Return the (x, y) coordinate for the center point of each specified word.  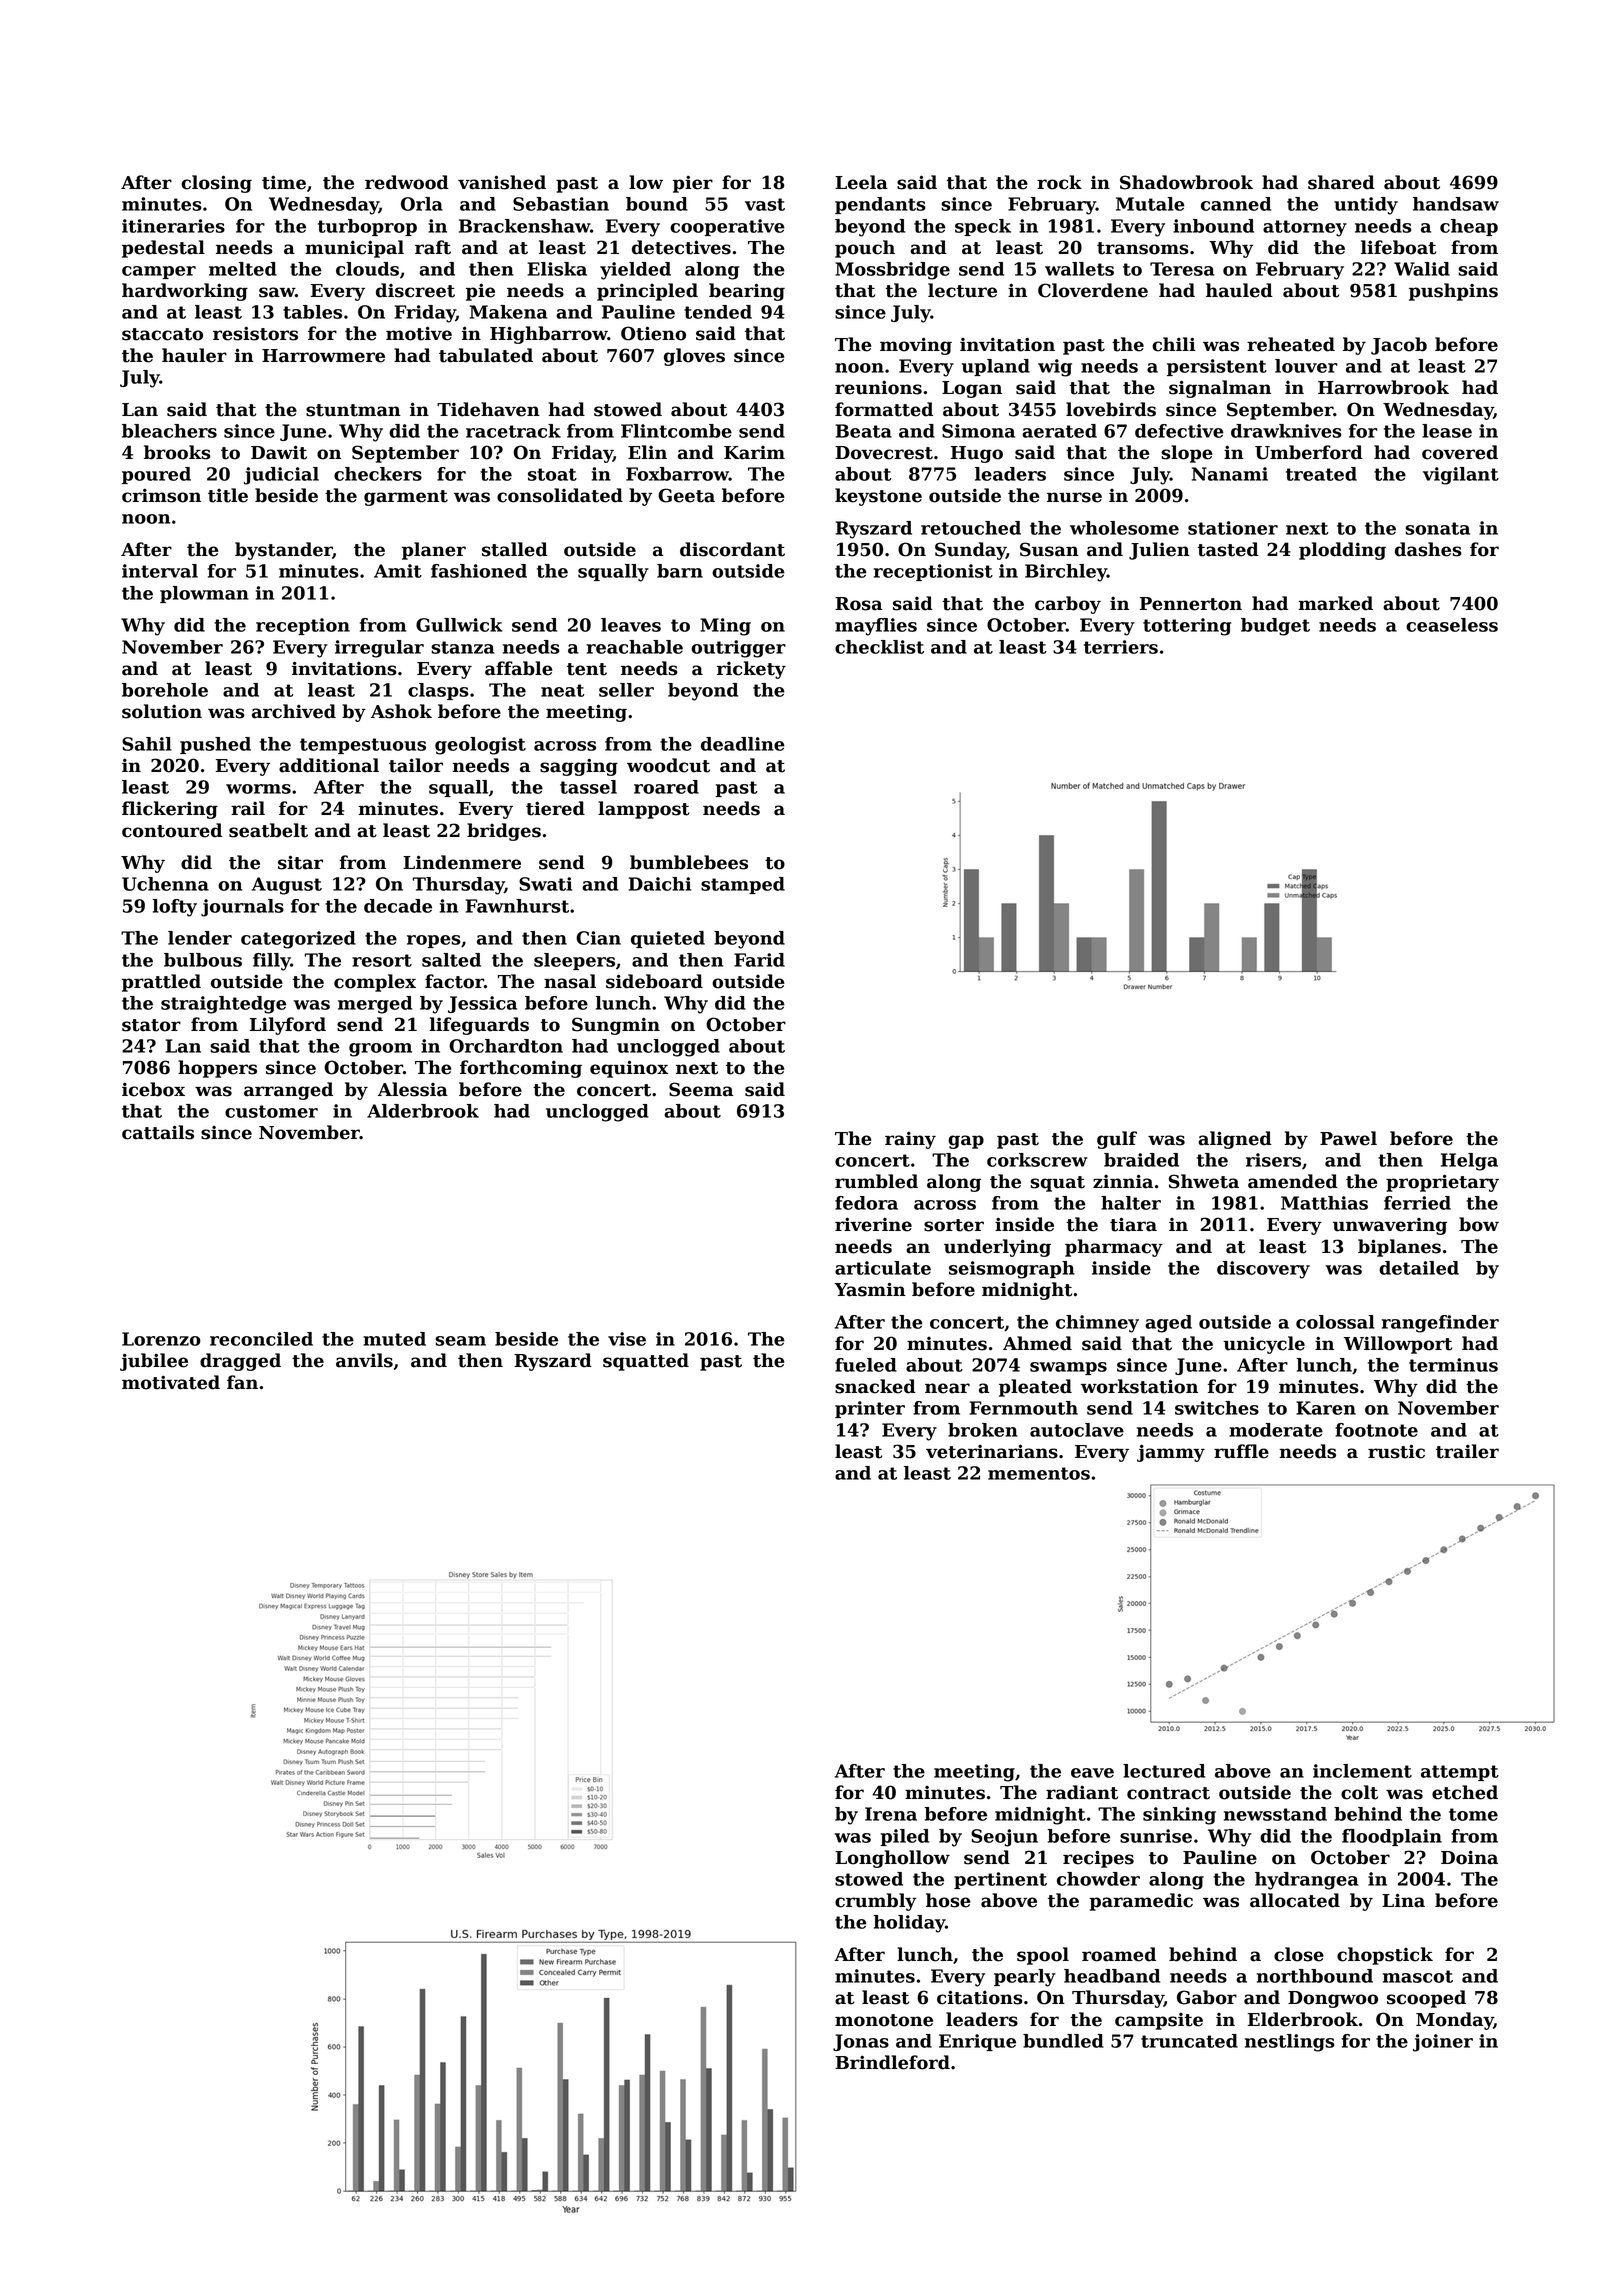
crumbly (875, 1902)
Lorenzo (161, 1339)
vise (627, 1339)
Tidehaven (488, 409)
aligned (1235, 1140)
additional (329, 765)
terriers (1121, 647)
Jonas (861, 2042)
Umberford (1309, 452)
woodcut (668, 765)
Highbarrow (549, 335)
